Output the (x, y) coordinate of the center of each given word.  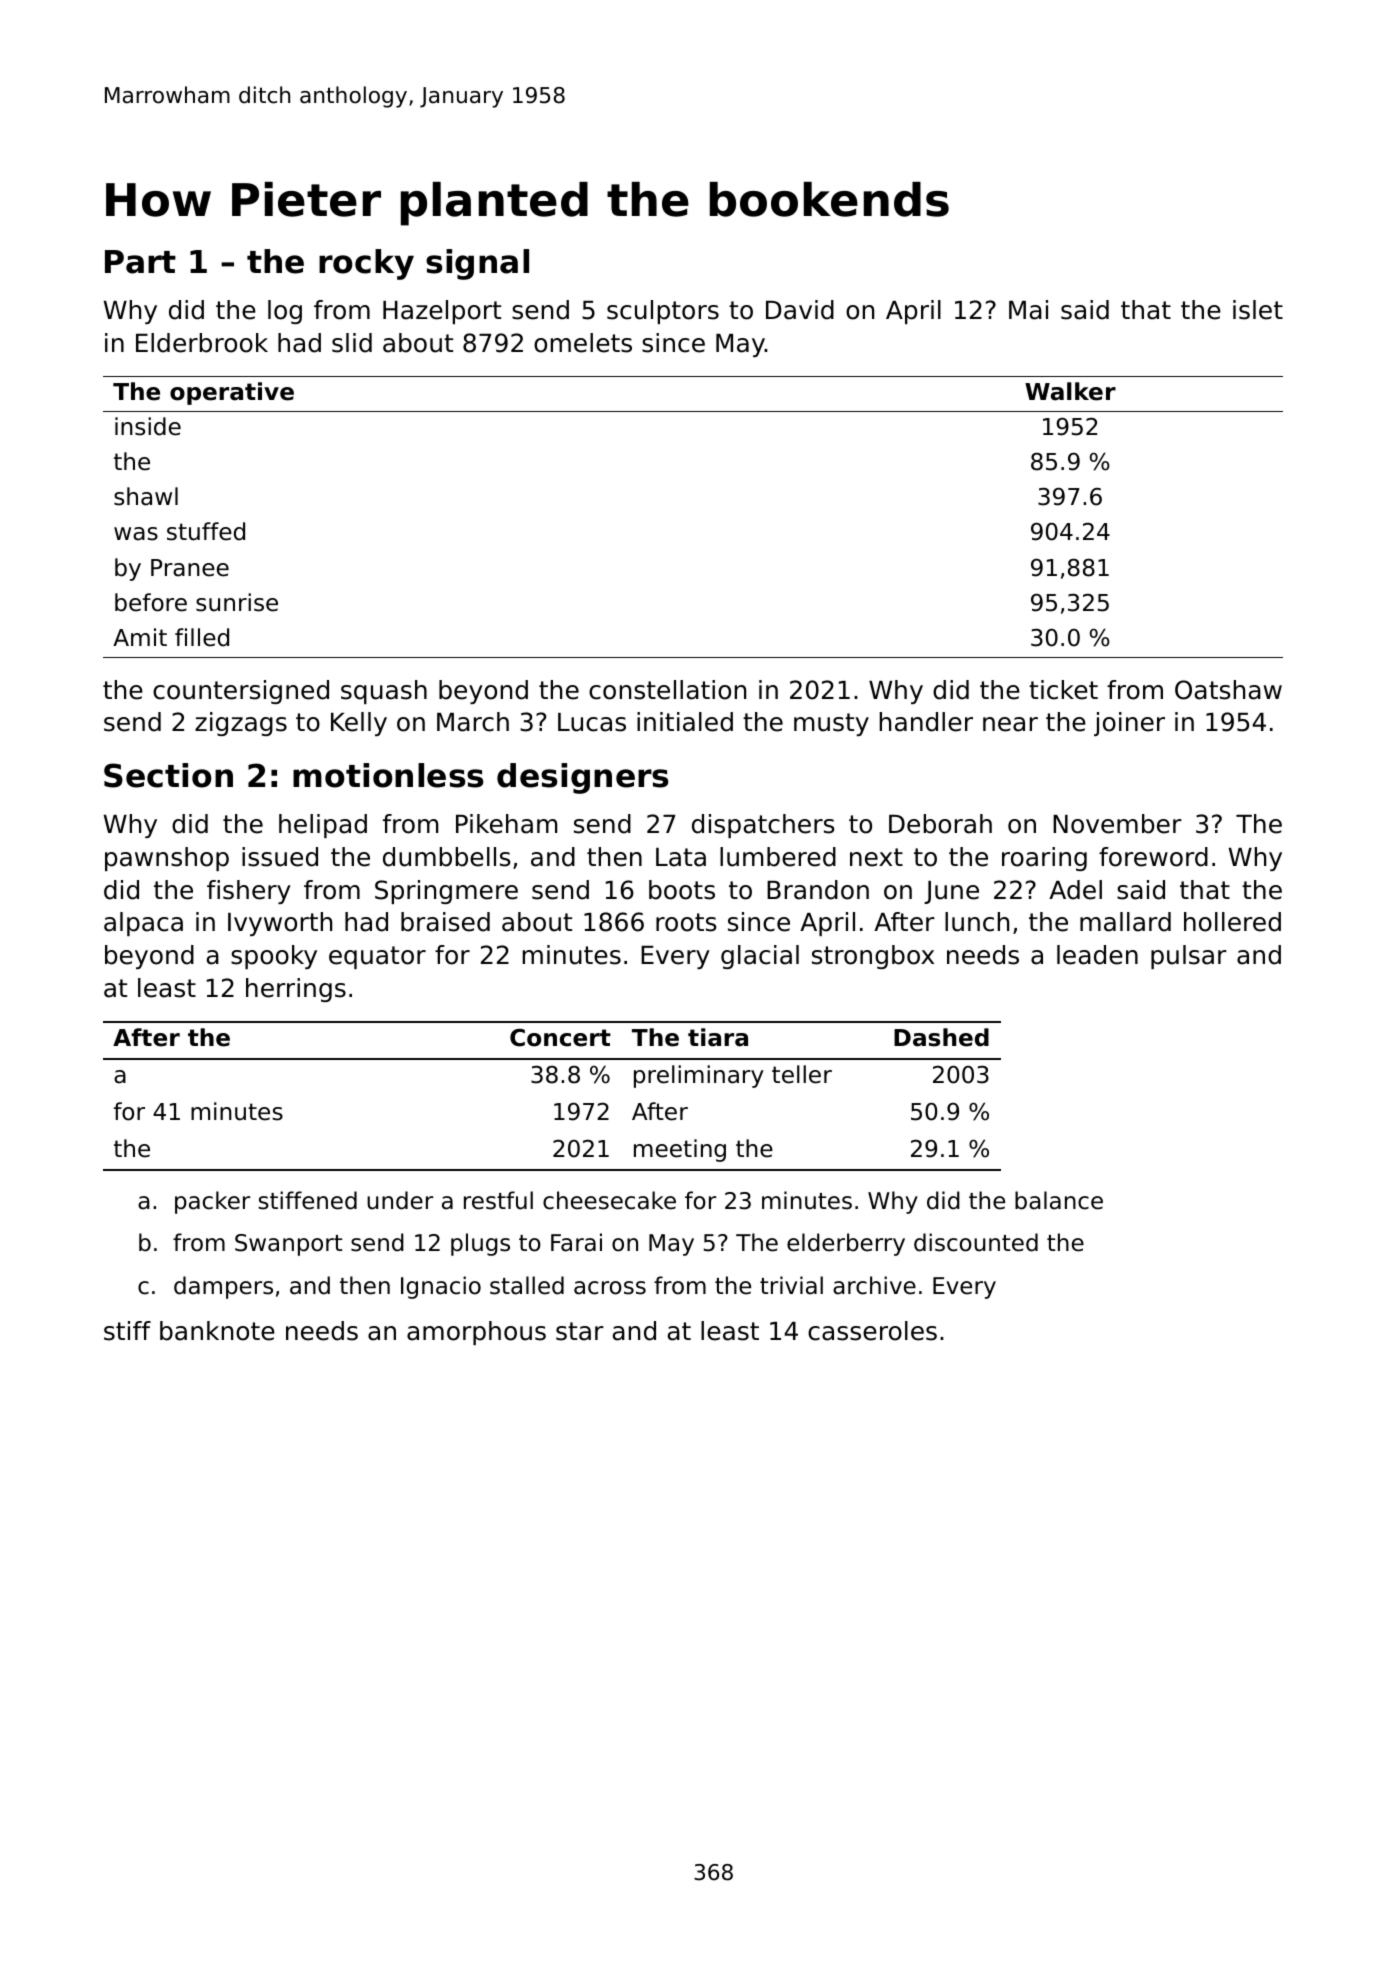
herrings (296, 990)
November (1117, 824)
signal (477, 264)
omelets (583, 343)
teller (802, 1074)
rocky (366, 264)
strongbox (873, 957)
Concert (560, 1038)
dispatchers (763, 826)
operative (232, 393)
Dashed (941, 1037)
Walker (1070, 391)
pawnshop (167, 859)
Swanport (288, 1245)
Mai (1028, 310)
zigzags (241, 724)
